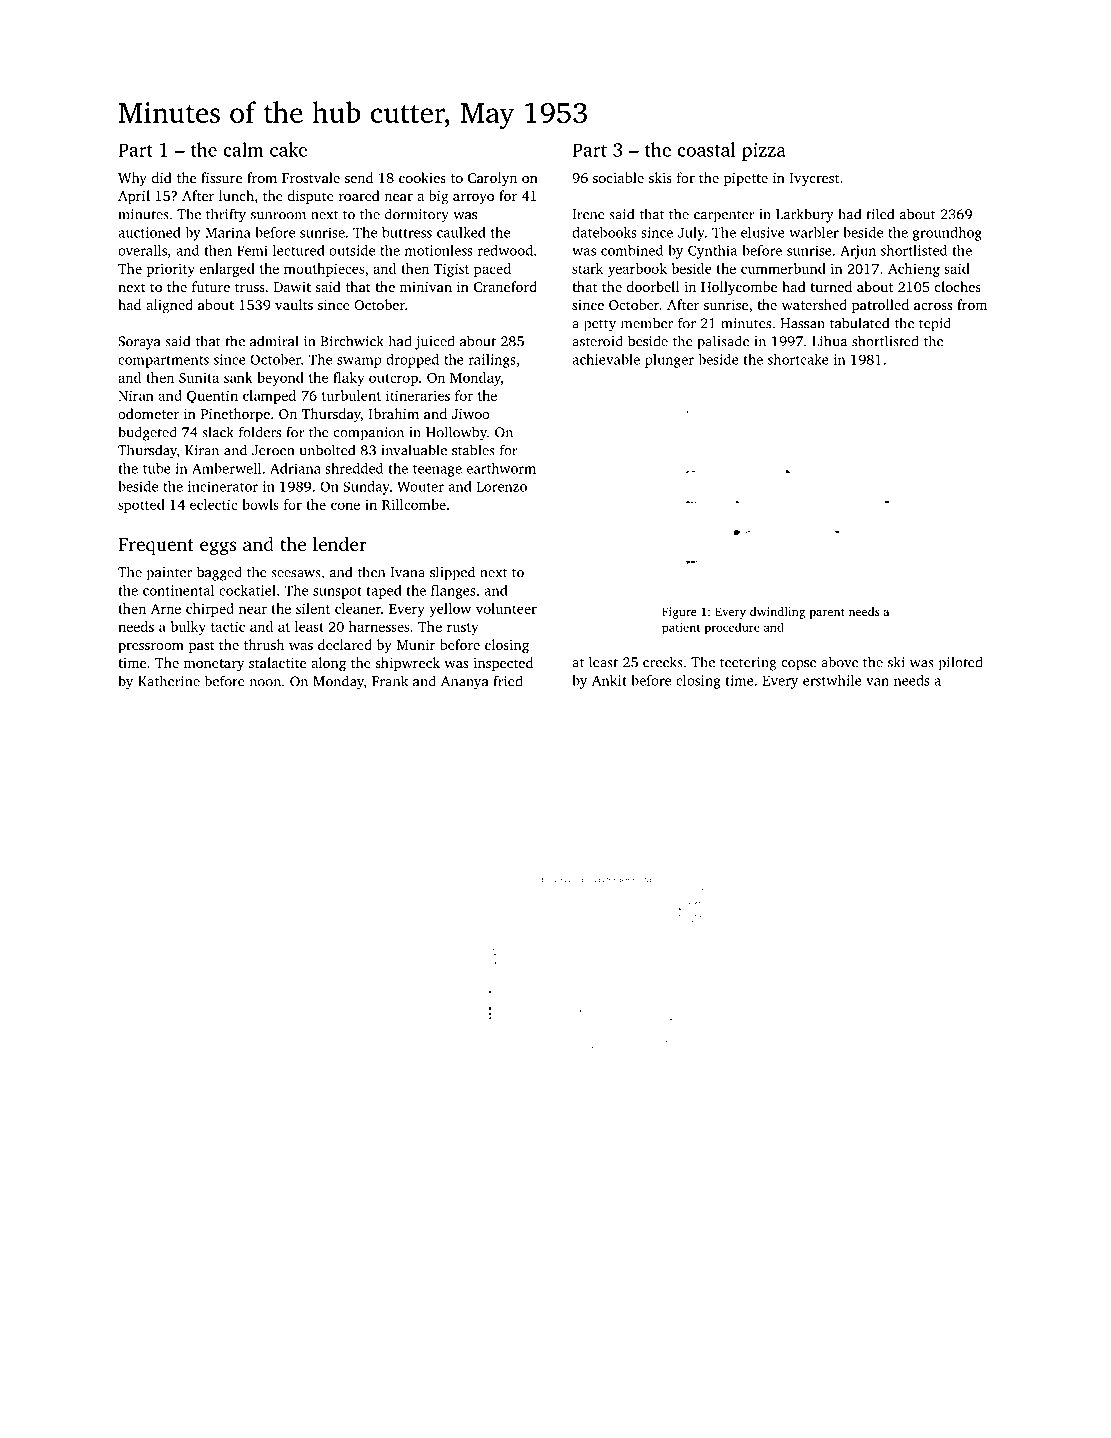 Image resolution: width=1111 pixels, height=1438 pixels. What do you see at coordinates (827, 613) in the screenshot?
I see `parent` at bounding box center [827, 613].
